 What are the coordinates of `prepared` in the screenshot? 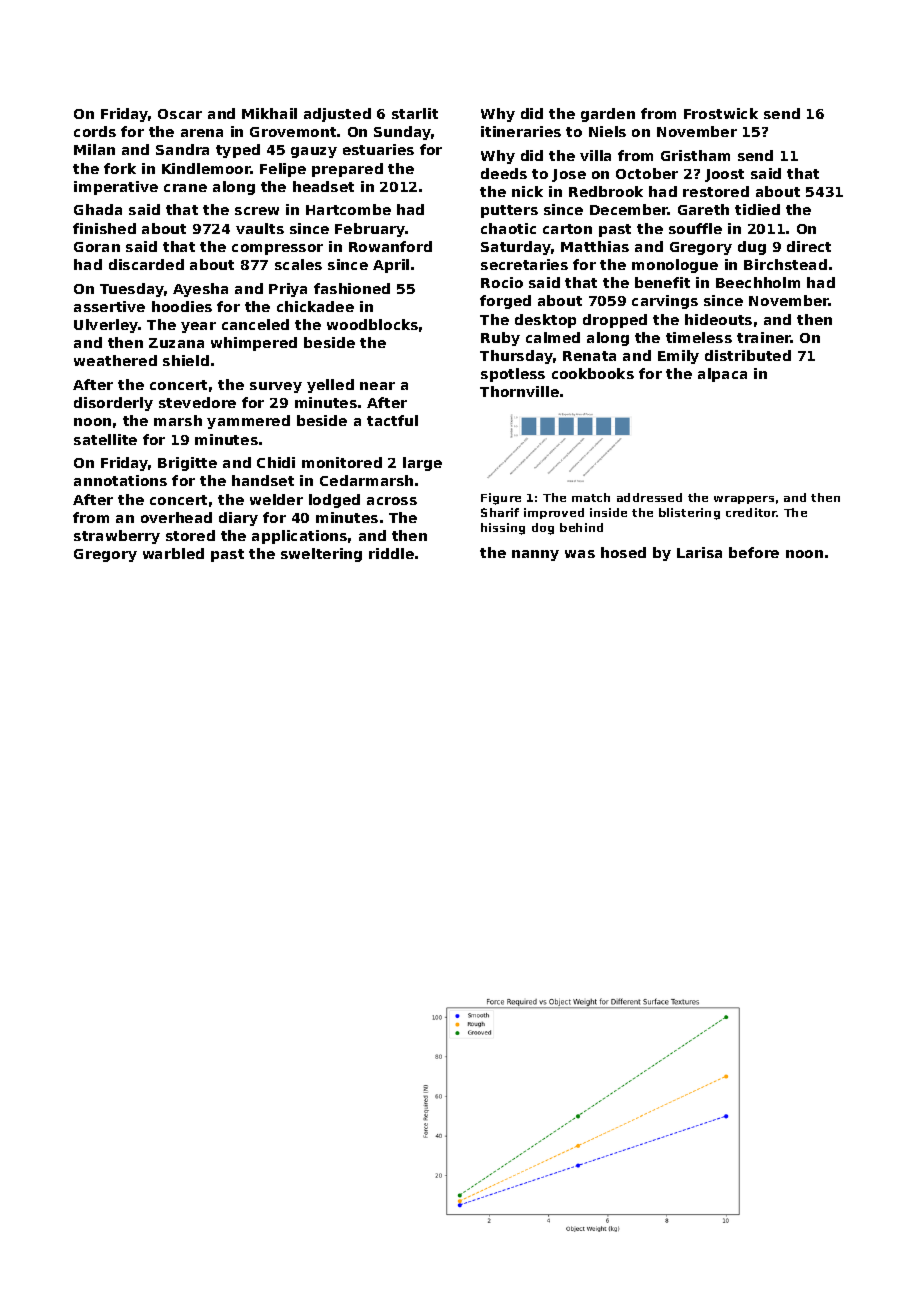 It's located at (347, 170).
